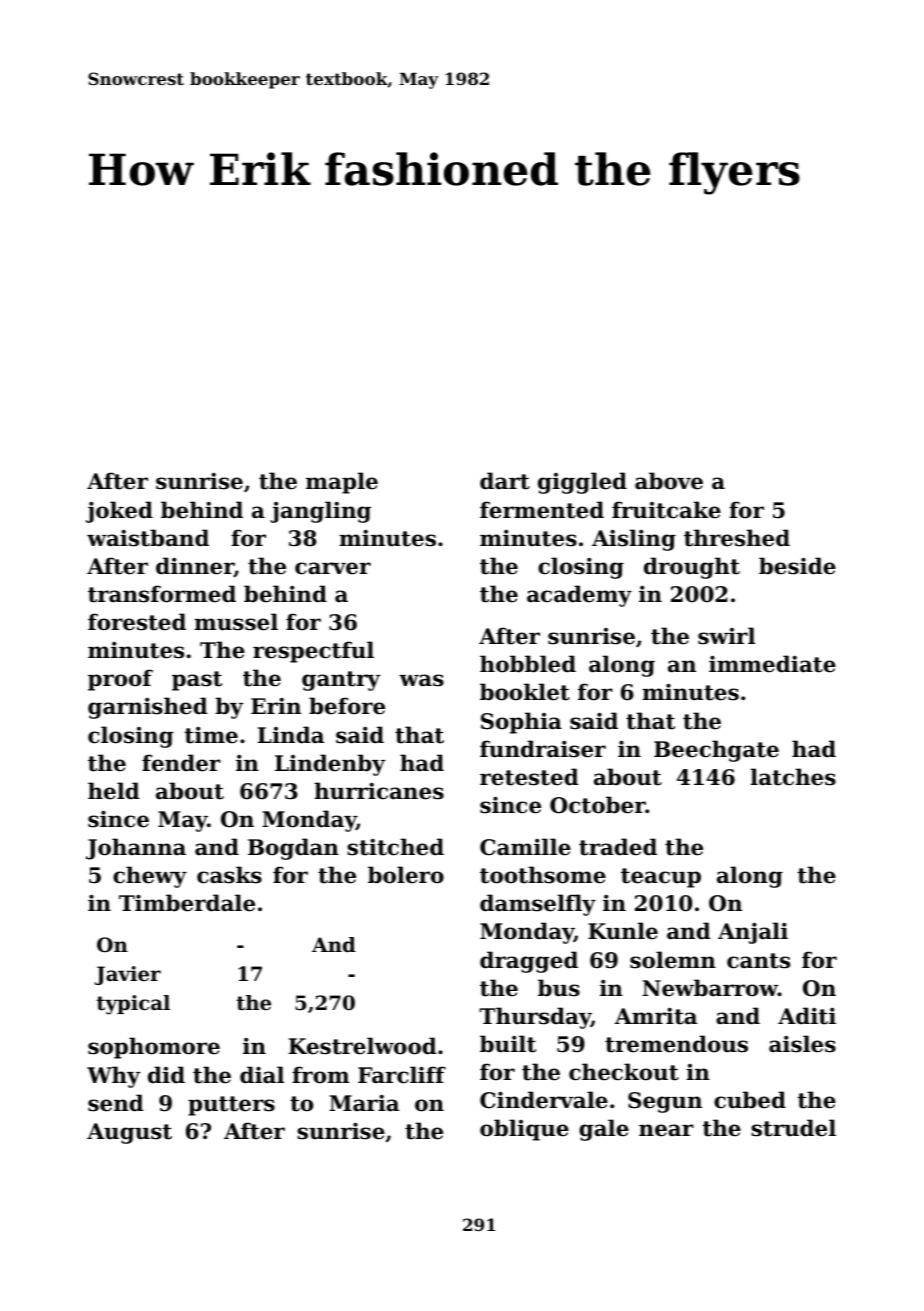  I want to click on retested, so click(529, 777).
